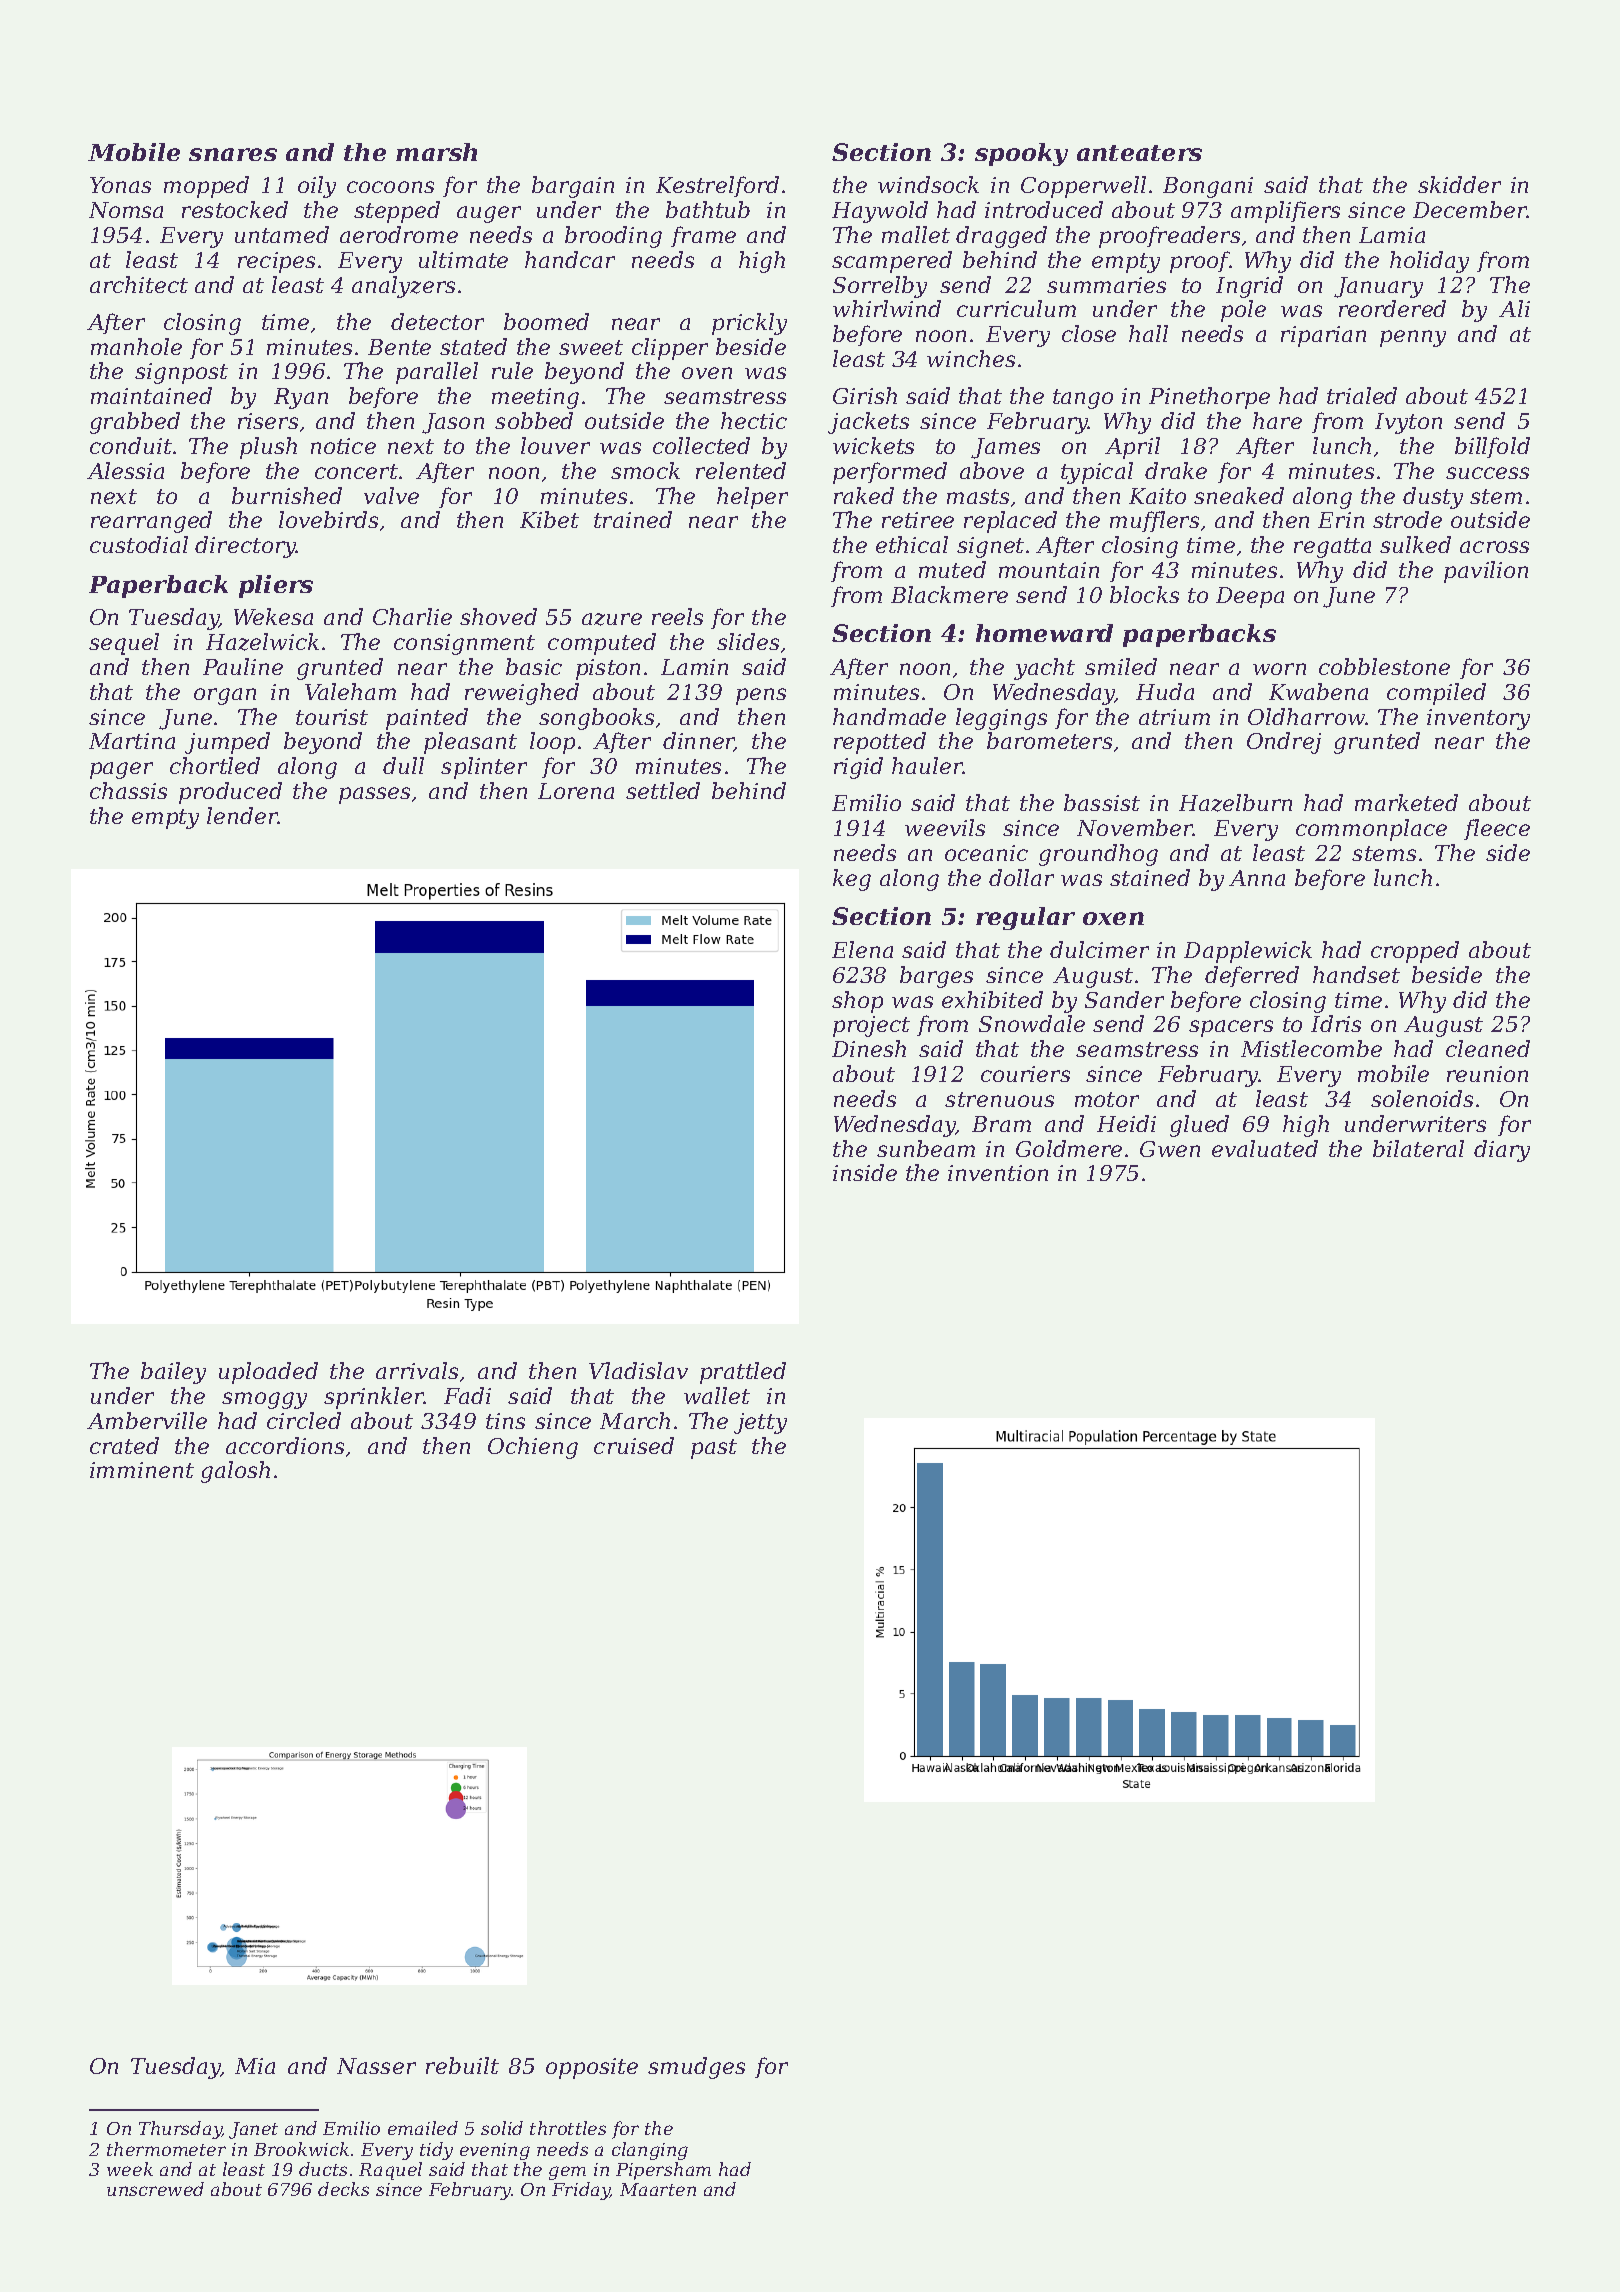  Describe the element at coordinates (173, 1373) in the page. I see `bailey` at that location.
